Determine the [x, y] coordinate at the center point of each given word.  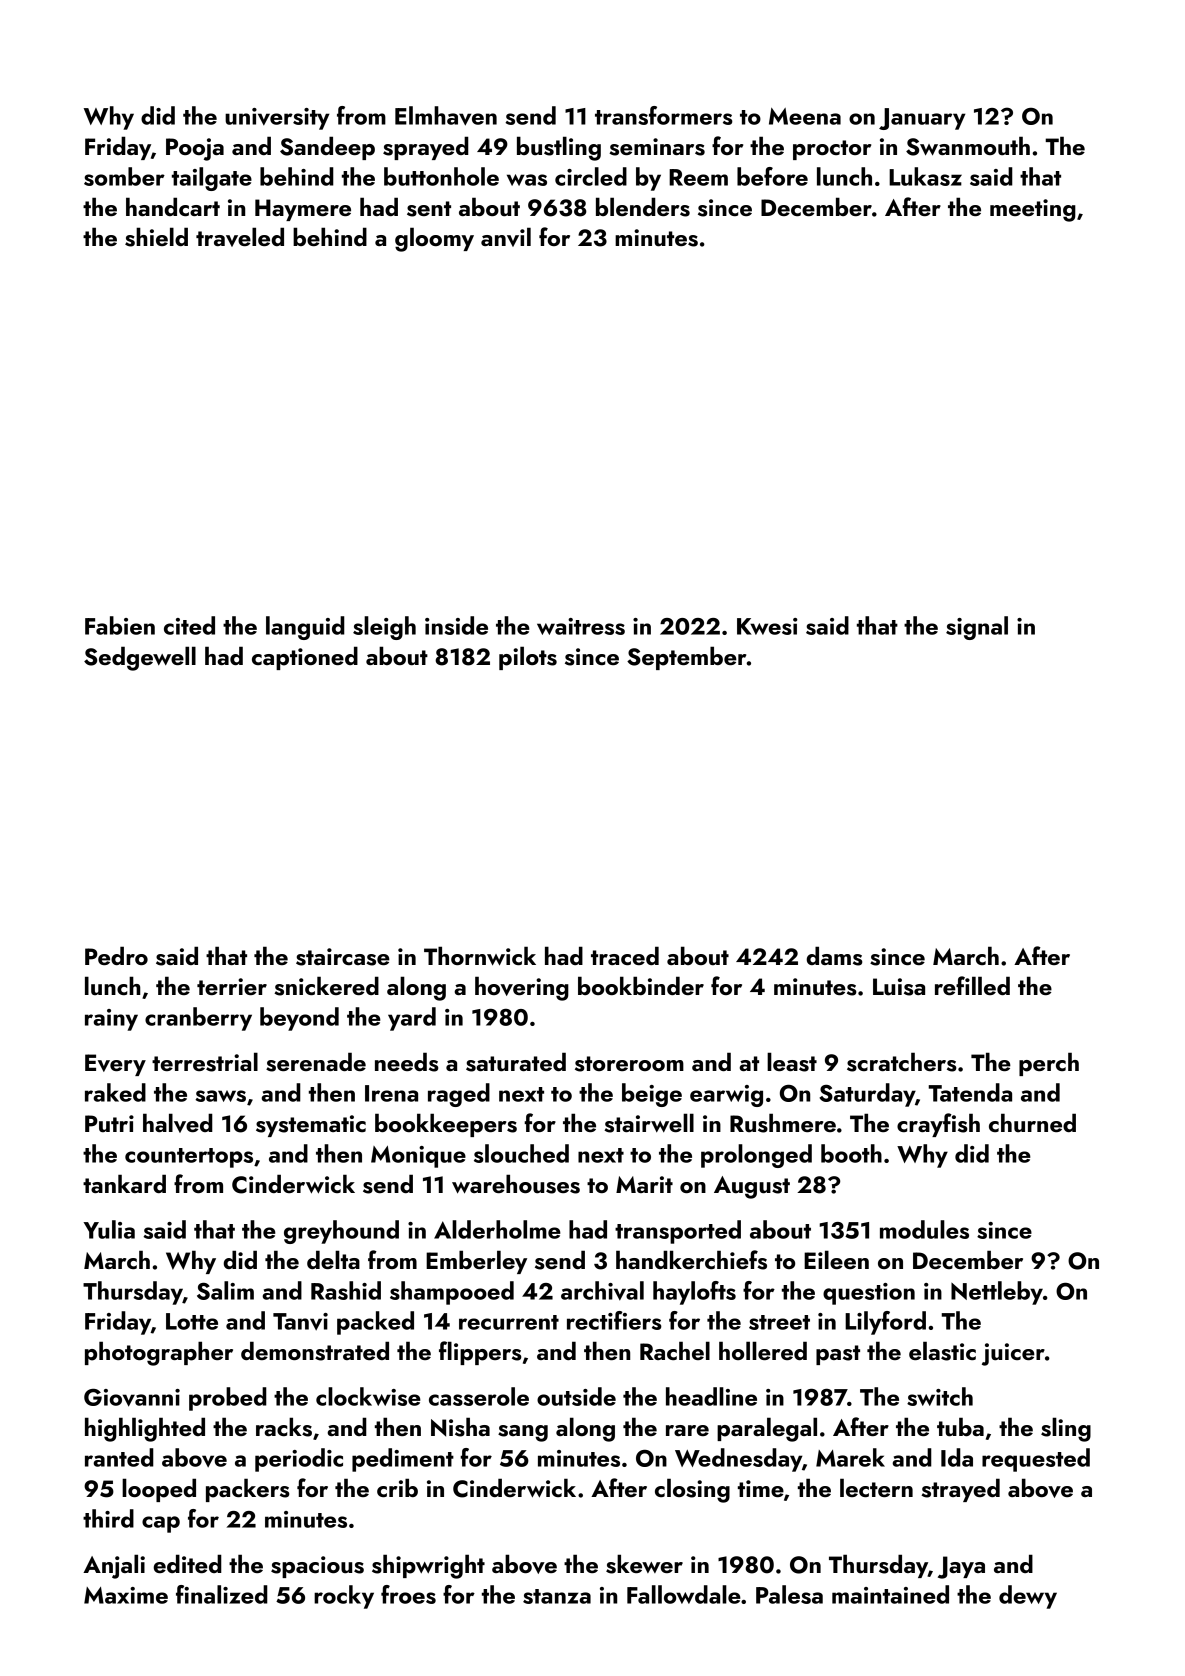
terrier [232, 986]
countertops [189, 1158]
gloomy [434, 239]
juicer [1013, 1354]
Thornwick [480, 956]
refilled [972, 985]
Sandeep [327, 148]
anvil [506, 237]
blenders [643, 207]
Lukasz [925, 176]
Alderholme [497, 1229]
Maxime [126, 1595]
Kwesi [767, 626]
